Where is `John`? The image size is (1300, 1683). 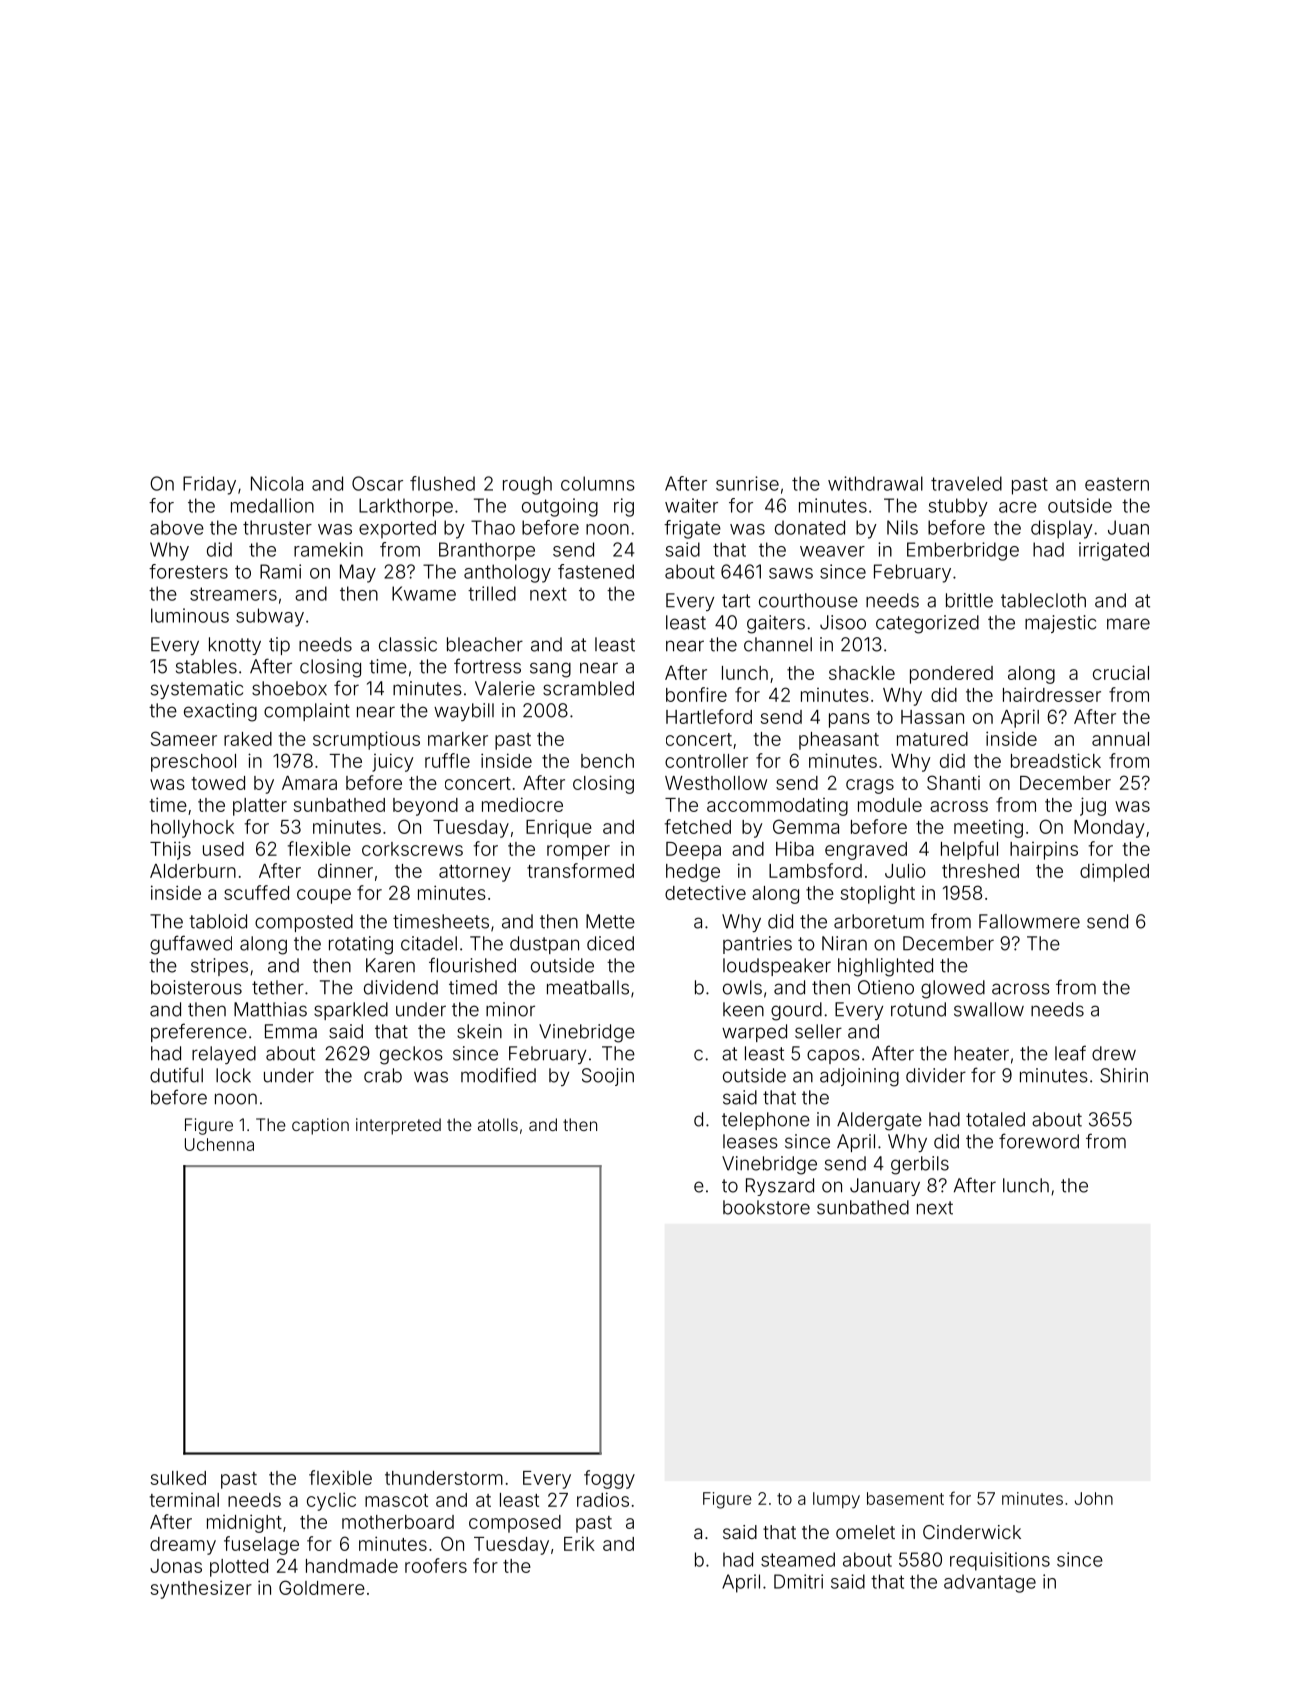
John is located at coordinates (1094, 1498).
